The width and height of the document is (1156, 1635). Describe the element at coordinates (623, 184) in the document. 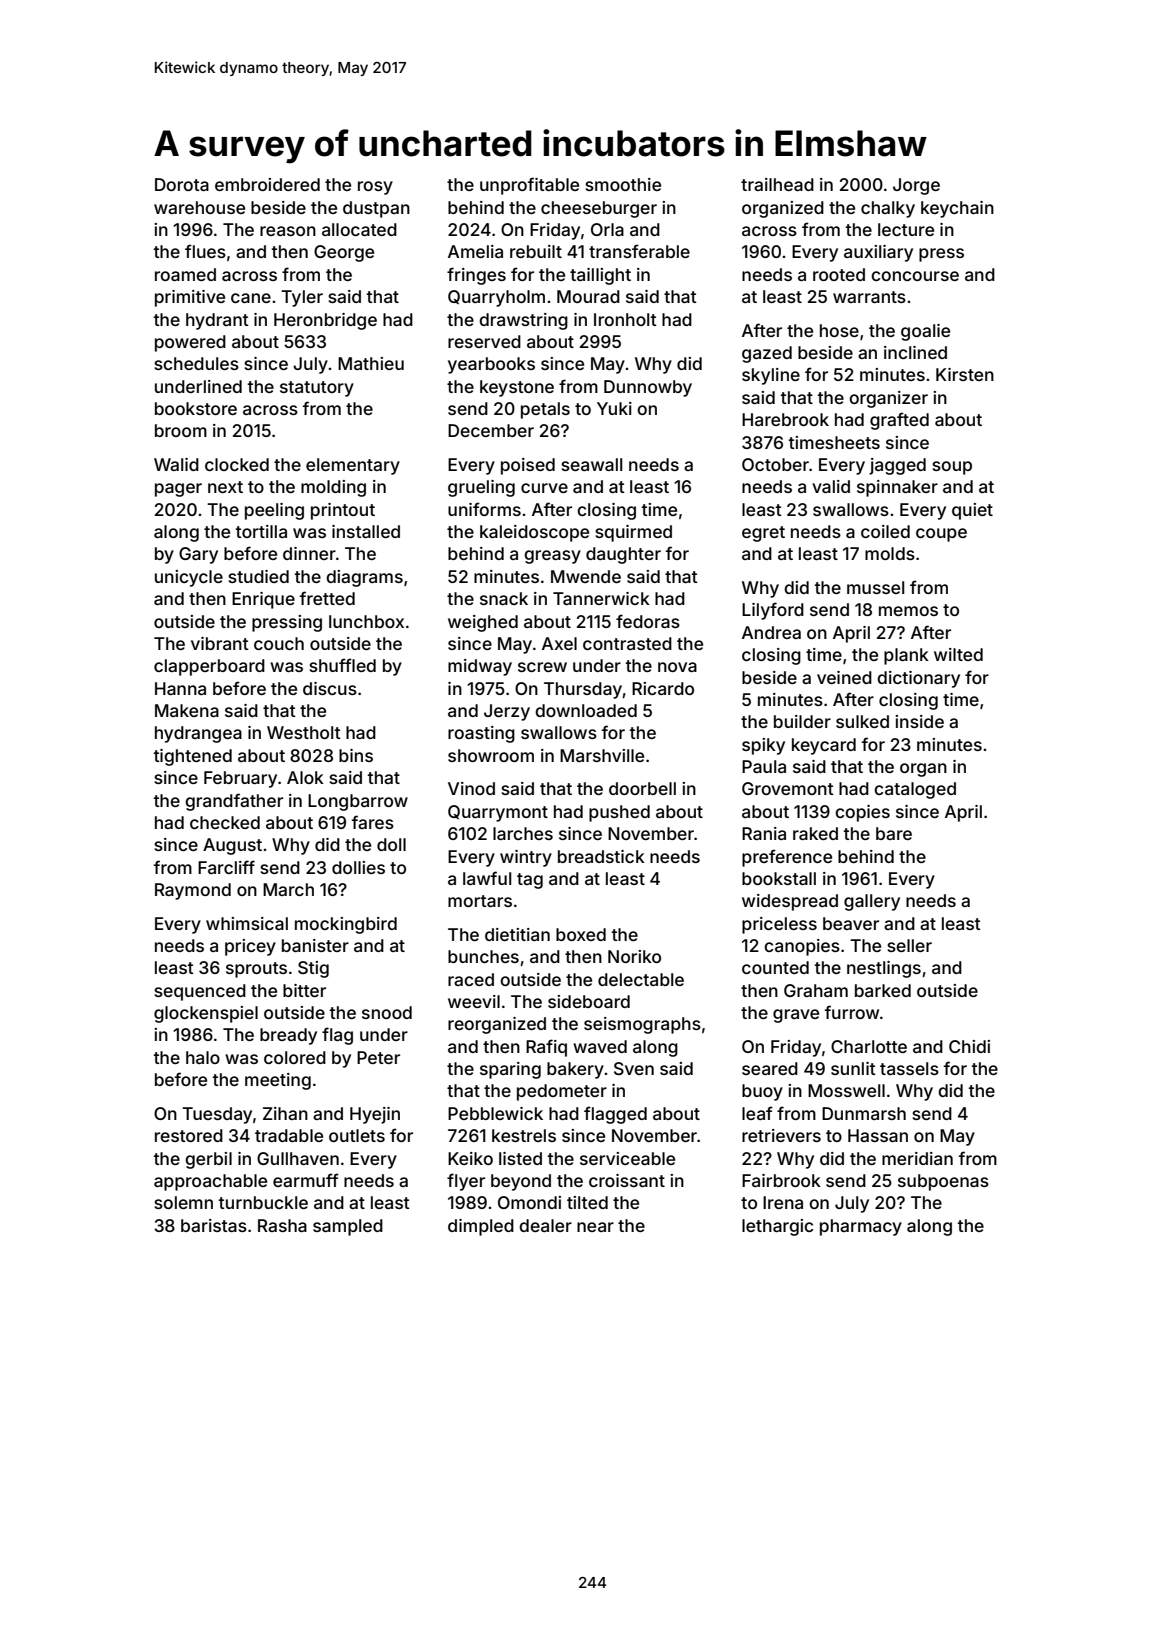

I see `smoothie` at that location.
